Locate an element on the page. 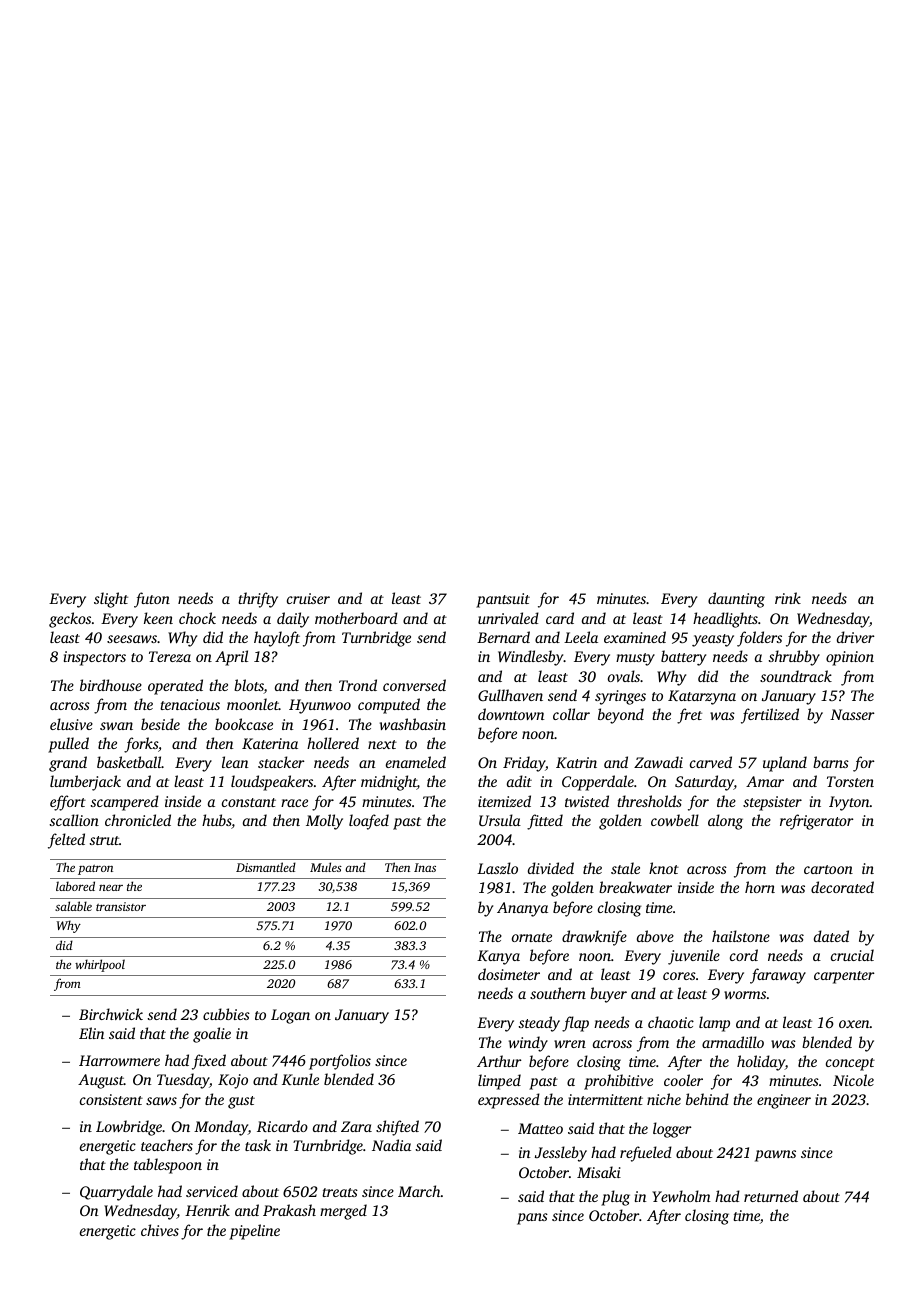  slight is located at coordinates (111, 600).
